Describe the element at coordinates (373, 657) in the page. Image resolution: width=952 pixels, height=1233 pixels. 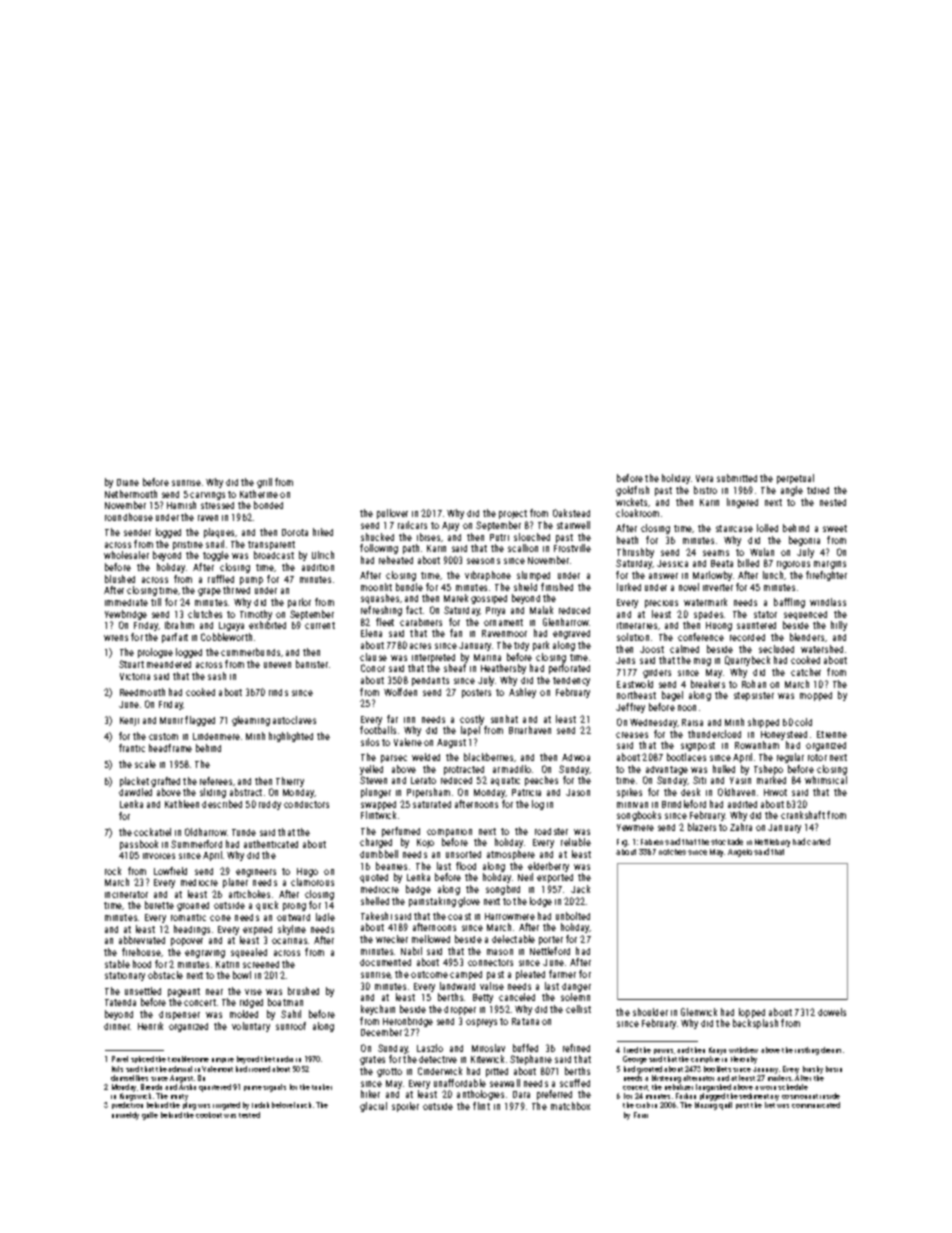
I see `clause` at that location.
